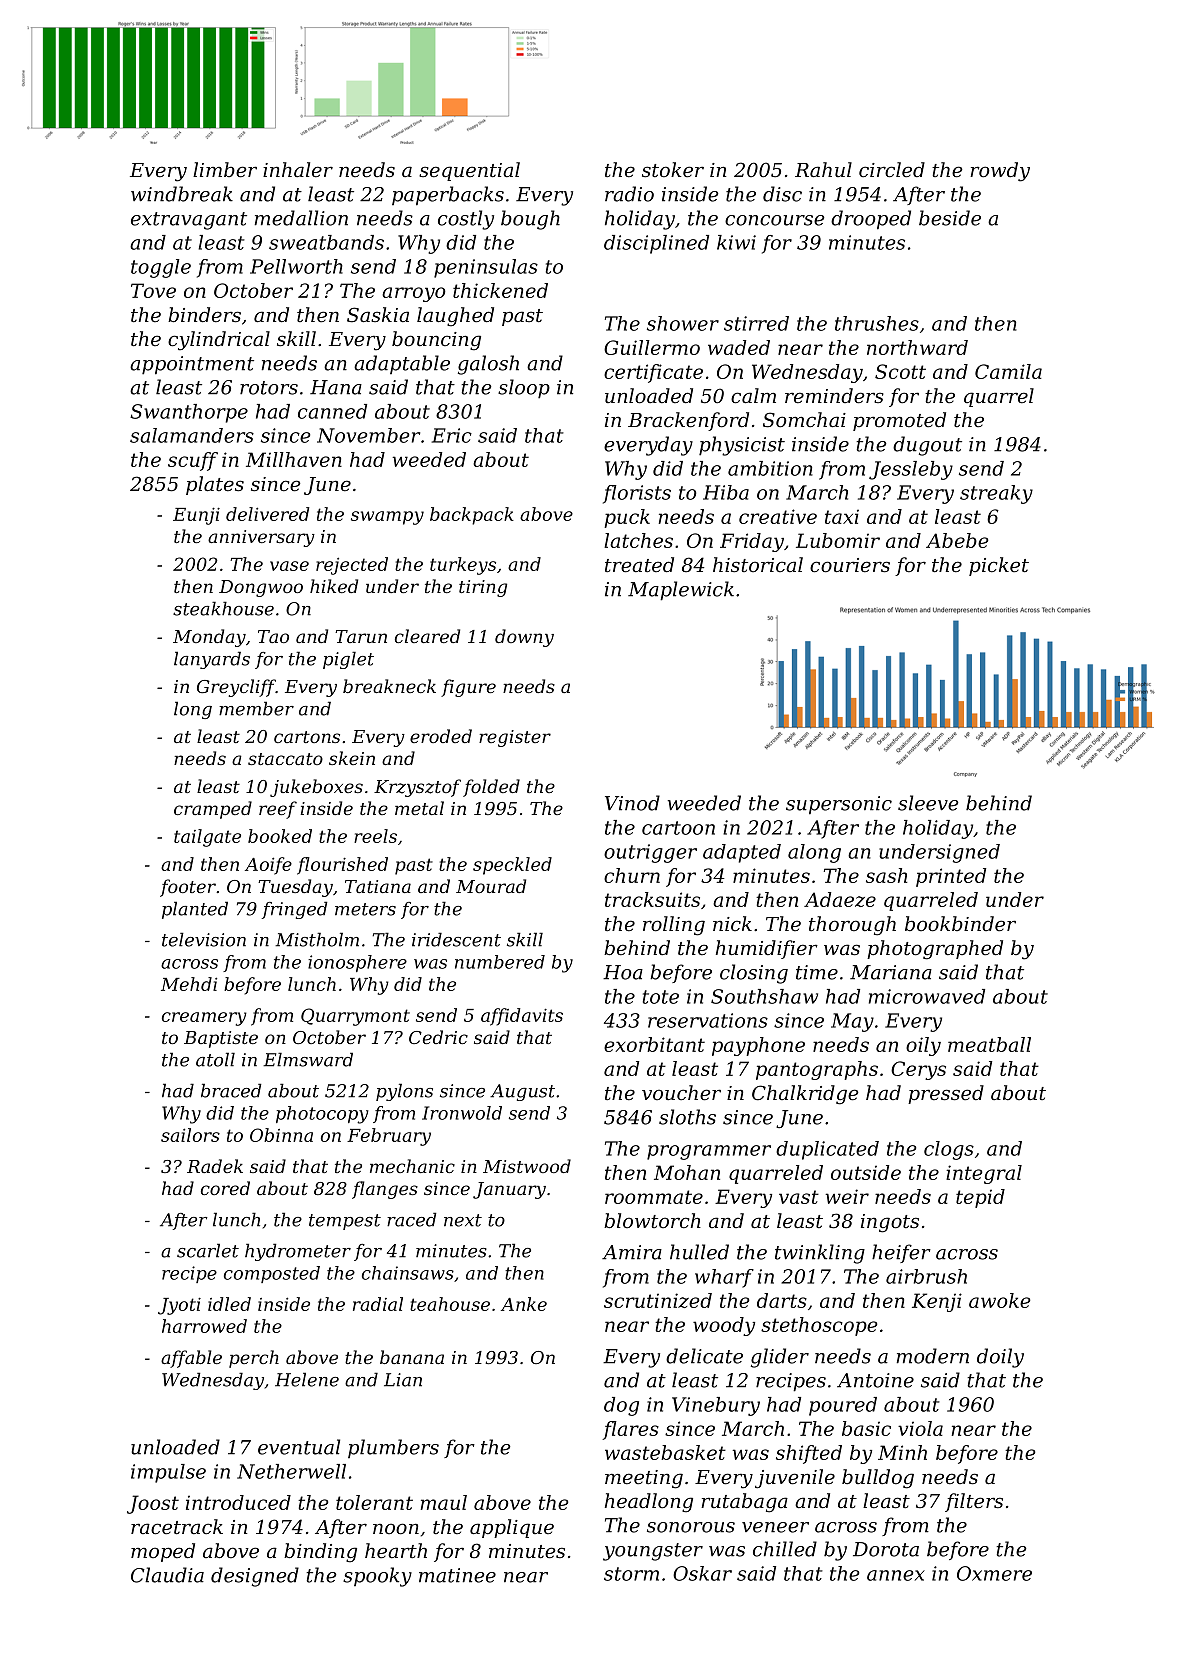 The height and width of the page is (1668, 1179). Describe the element at coordinates (980, 1198) in the page. I see `tepid` at that location.
